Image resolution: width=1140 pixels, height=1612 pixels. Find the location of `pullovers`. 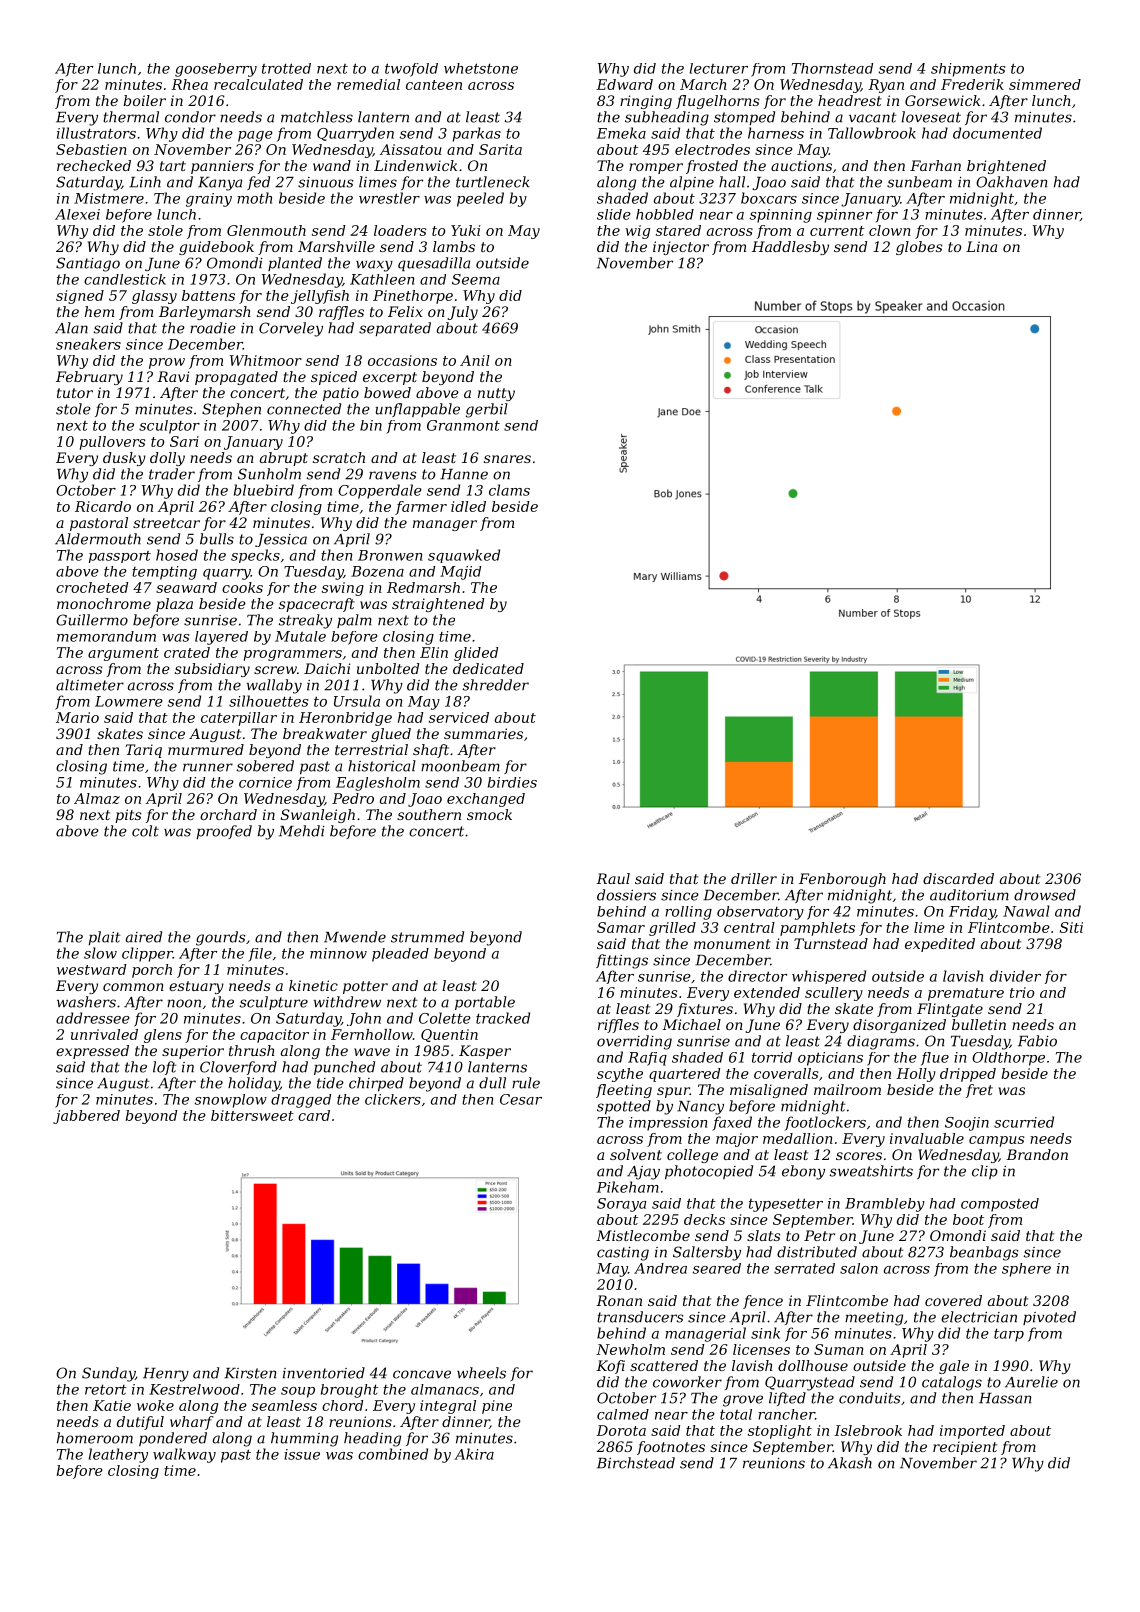

pullovers is located at coordinates (112, 443).
